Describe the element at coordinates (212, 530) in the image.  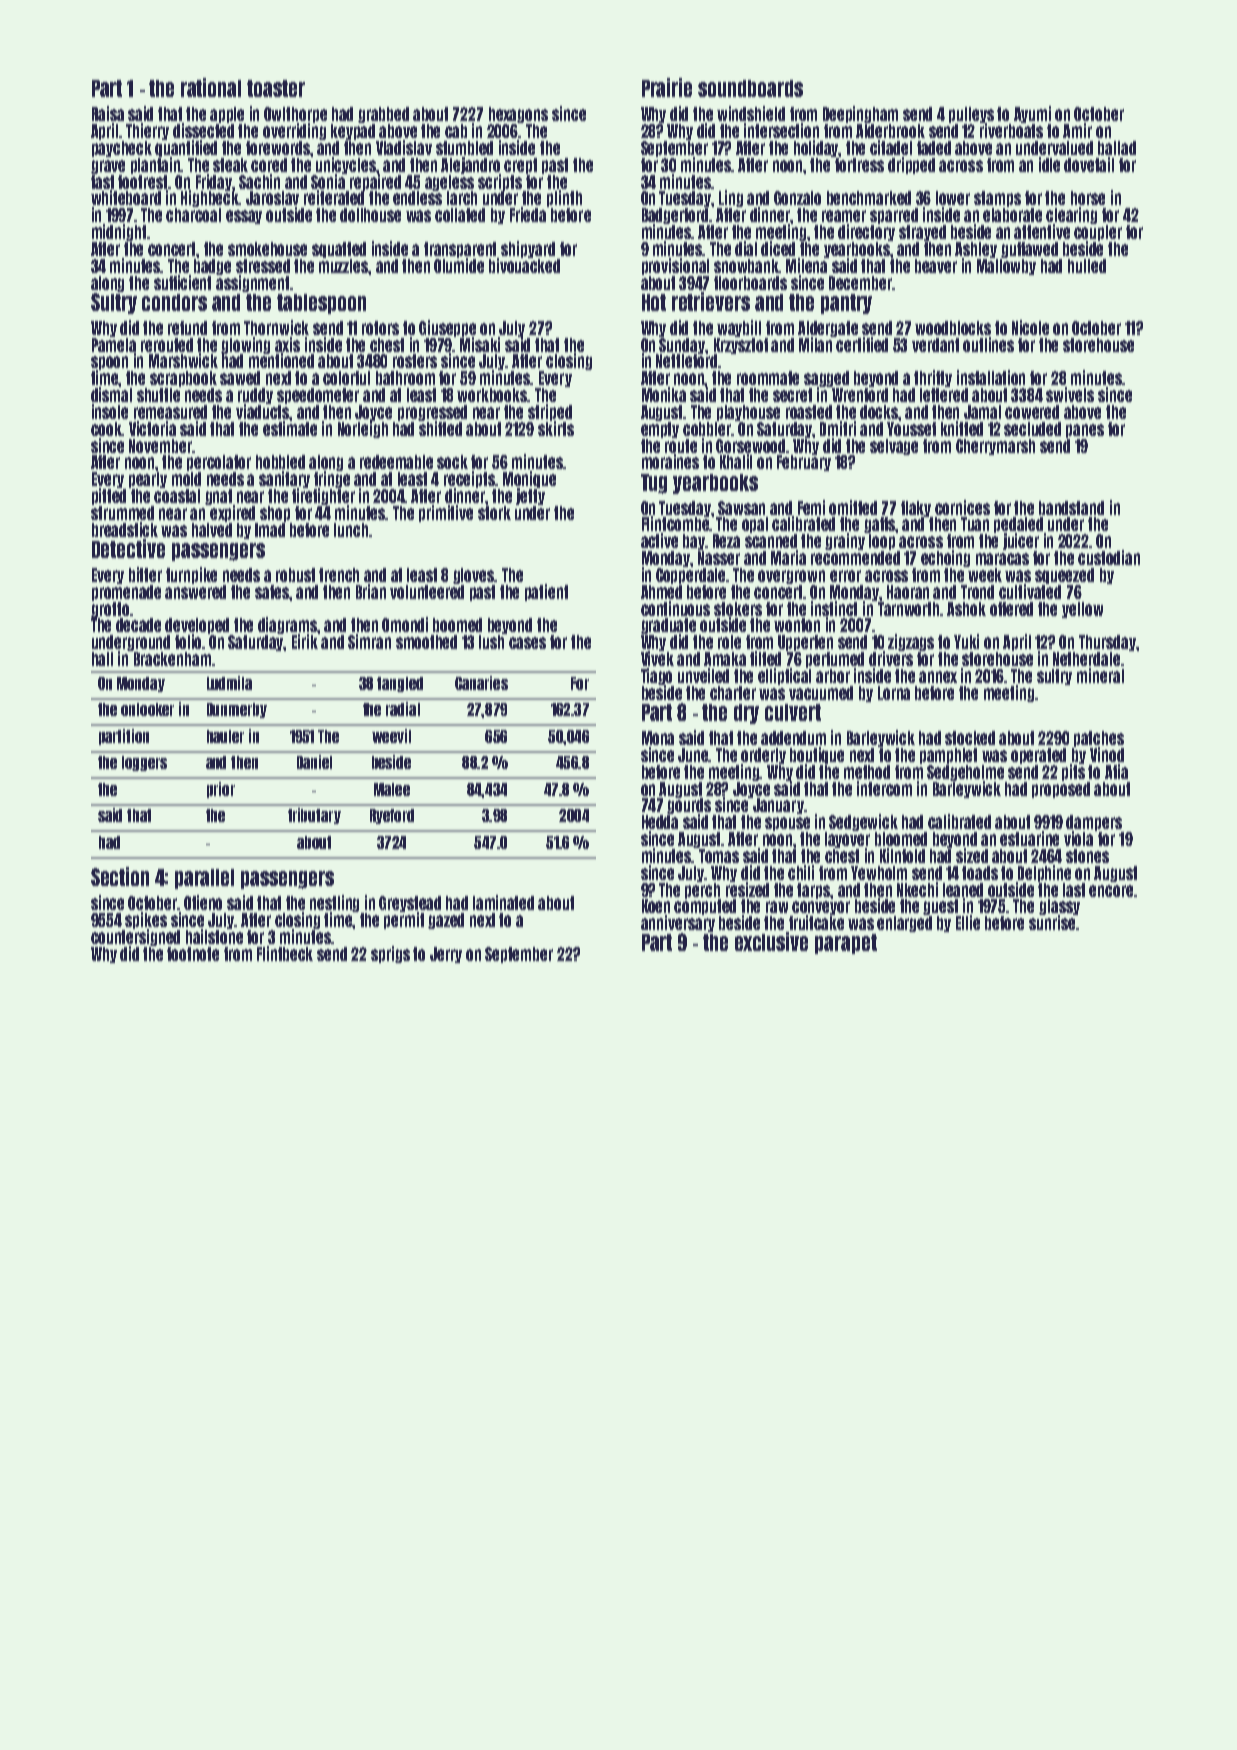
I see `halved` at that location.
